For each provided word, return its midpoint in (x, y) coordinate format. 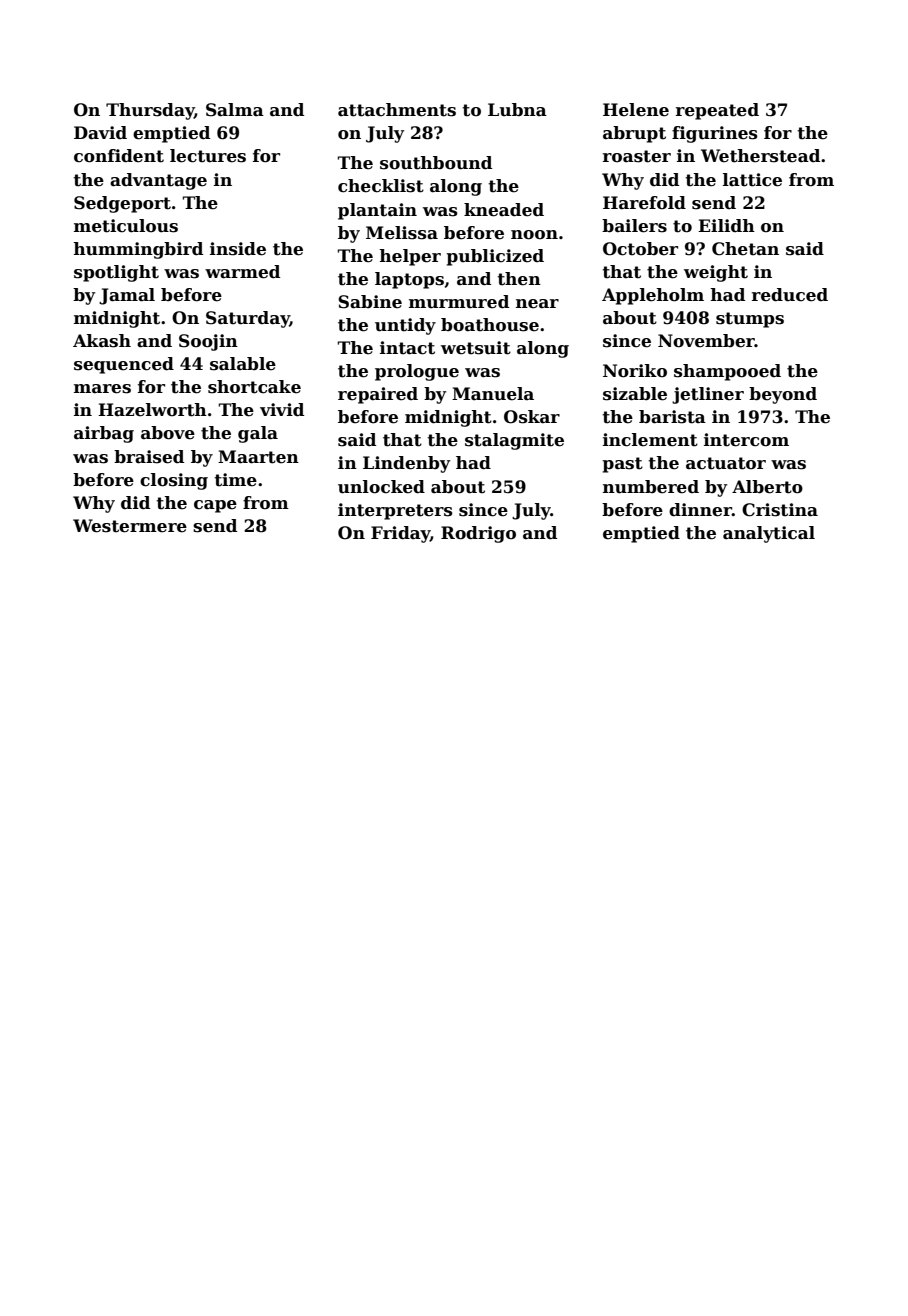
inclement (650, 440)
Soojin (208, 342)
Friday (400, 534)
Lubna (517, 110)
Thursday (150, 111)
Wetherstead (760, 156)
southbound (436, 163)
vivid (282, 410)
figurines (715, 134)
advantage (158, 181)
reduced (790, 295)
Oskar (532, 417)
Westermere (130, 526)
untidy (405, 326)
